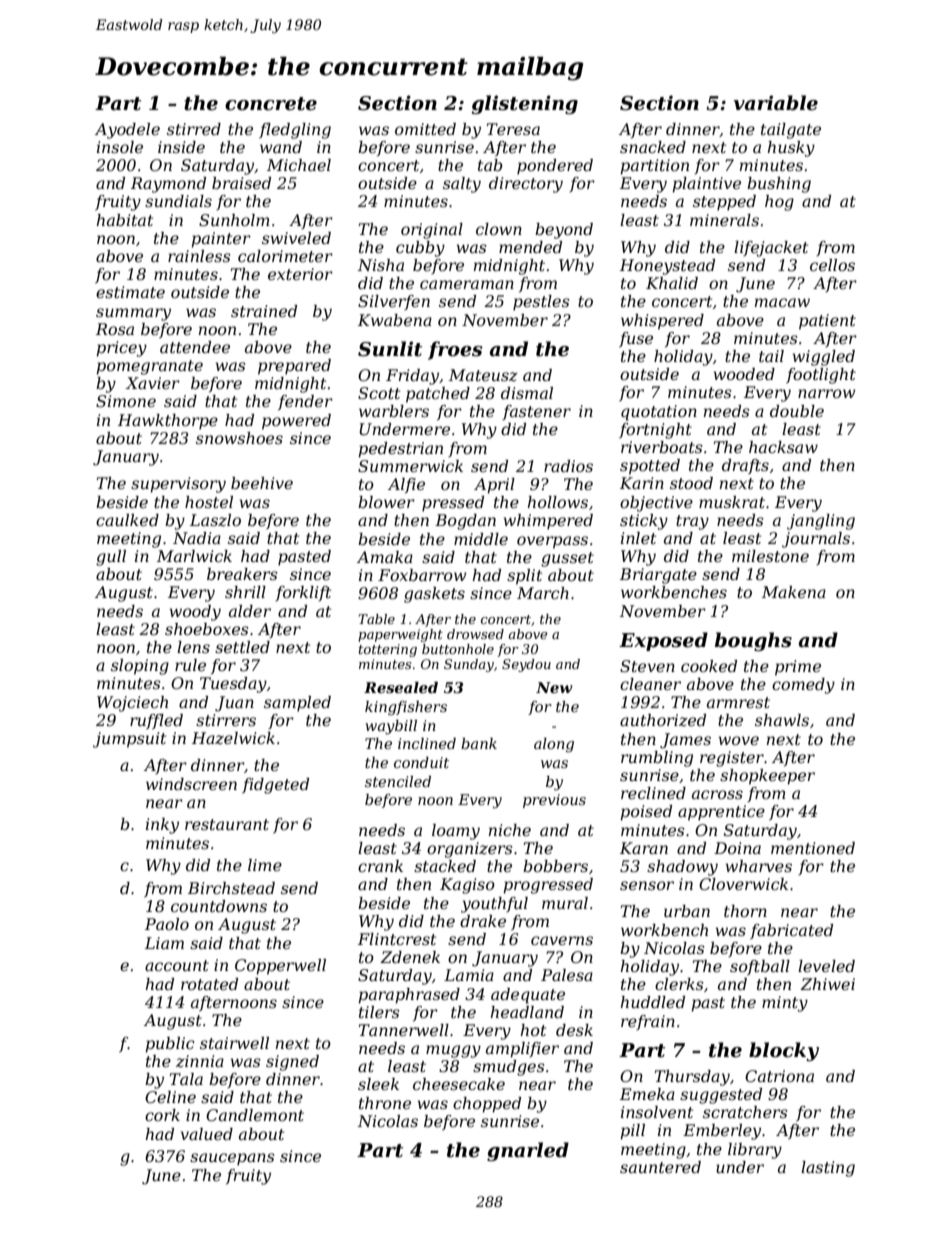  Describe the element at coordinates (130, 292) in the image. I see `estimate` at that location.
